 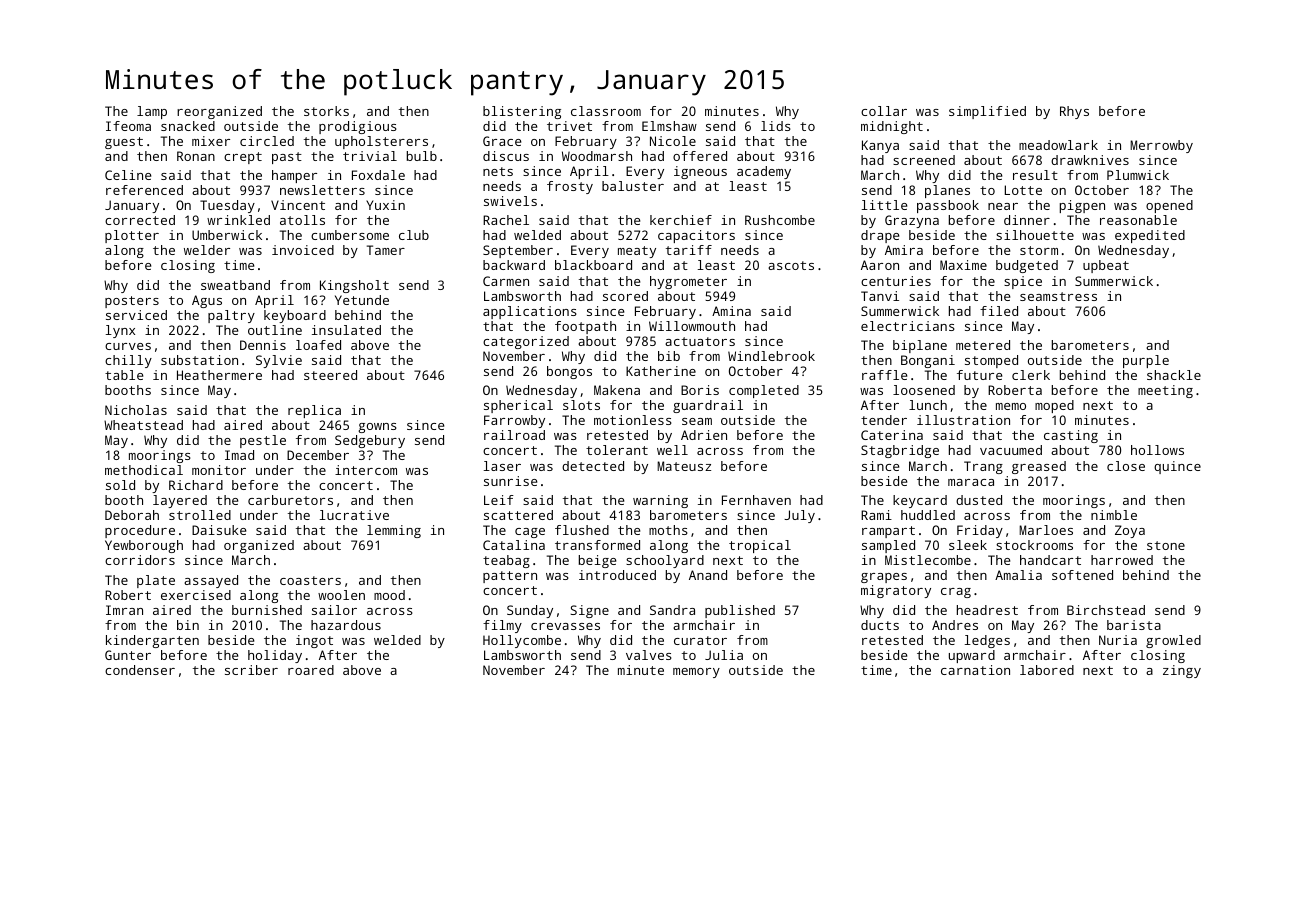 What do you see at coordinates (136, 410) in the screenshot?
I see `Nicholas` at bounding box center [136, 410].
